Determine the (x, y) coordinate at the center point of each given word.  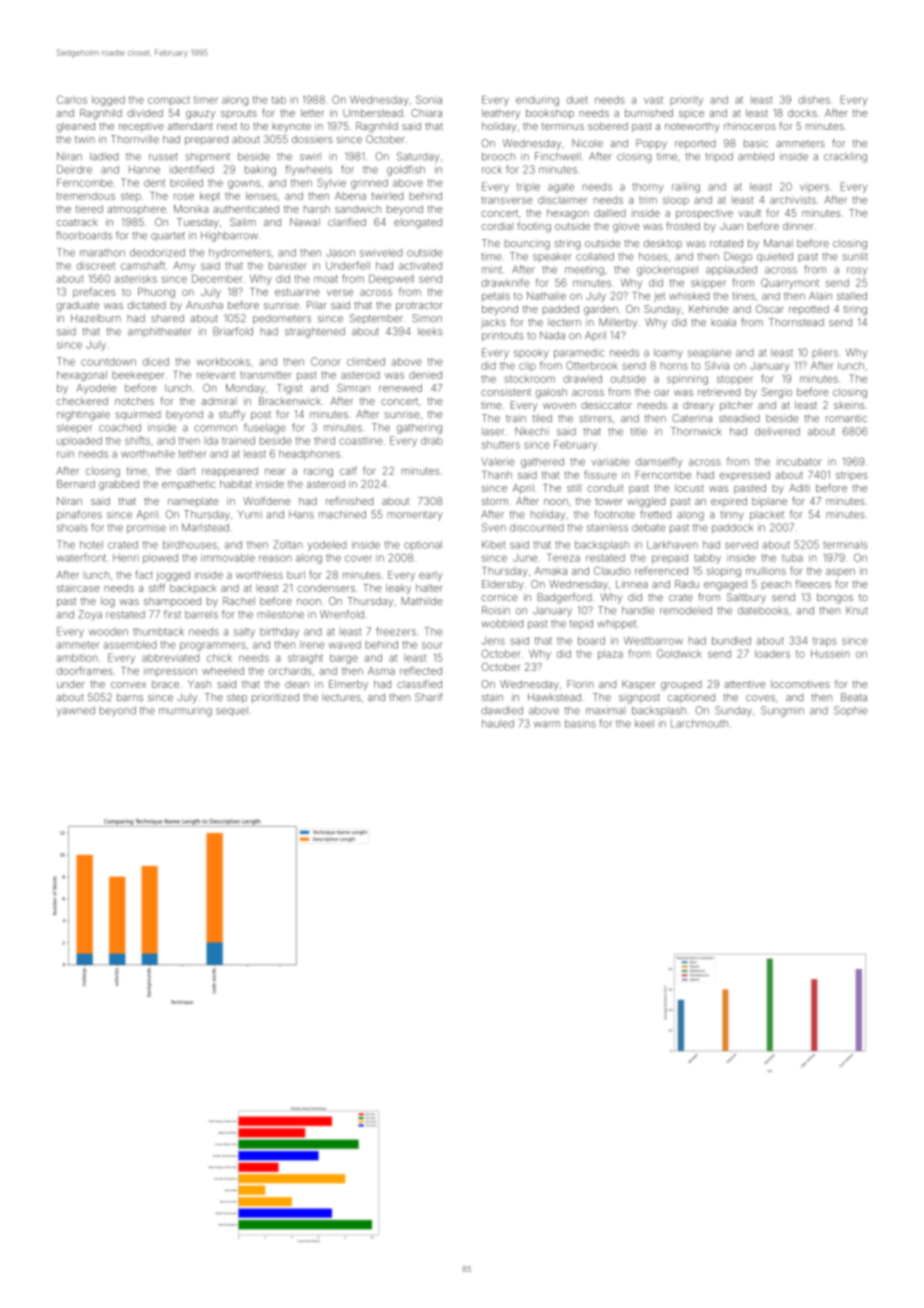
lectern (564, 322)
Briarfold (233, 331)
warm (547, 724)
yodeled (327, 546)
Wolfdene (267, 501)
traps (824, 642)
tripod (719, 157)
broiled (186, 183)
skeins (849, 405)
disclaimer (562, 200)
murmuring (185, 711)
